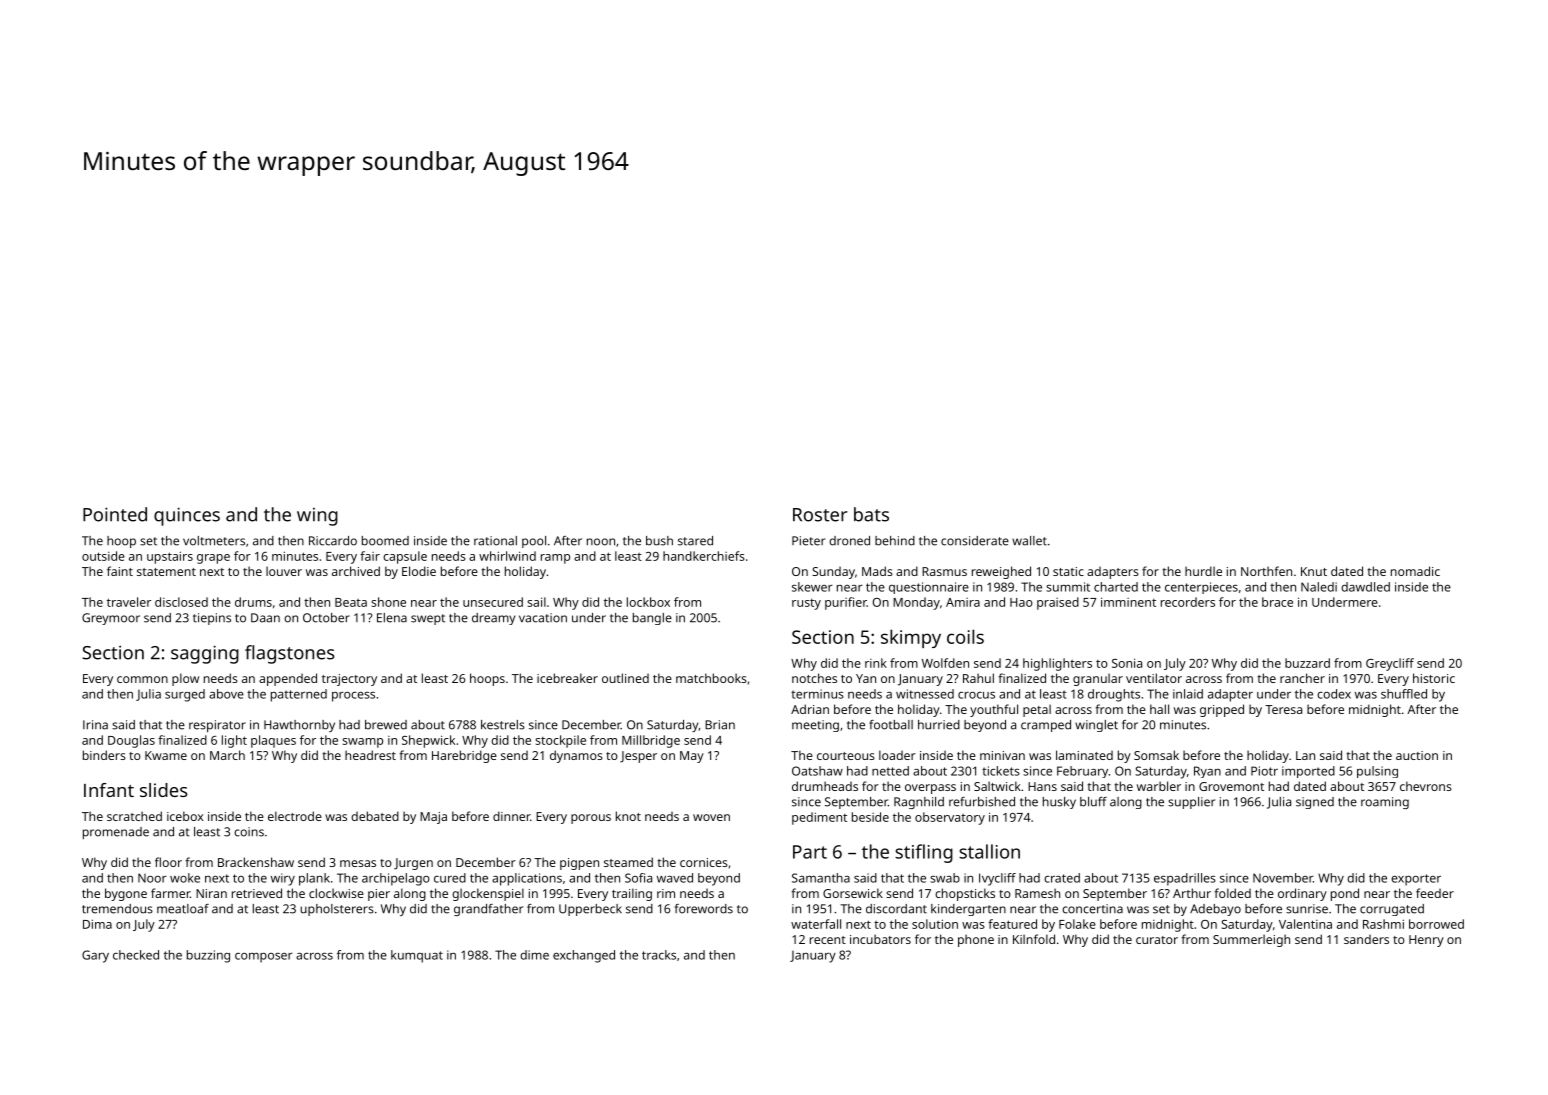 Image resolution: width=1548 pixels, height=1095 pixels. I want to click on wallet, so click(1029, 541).
